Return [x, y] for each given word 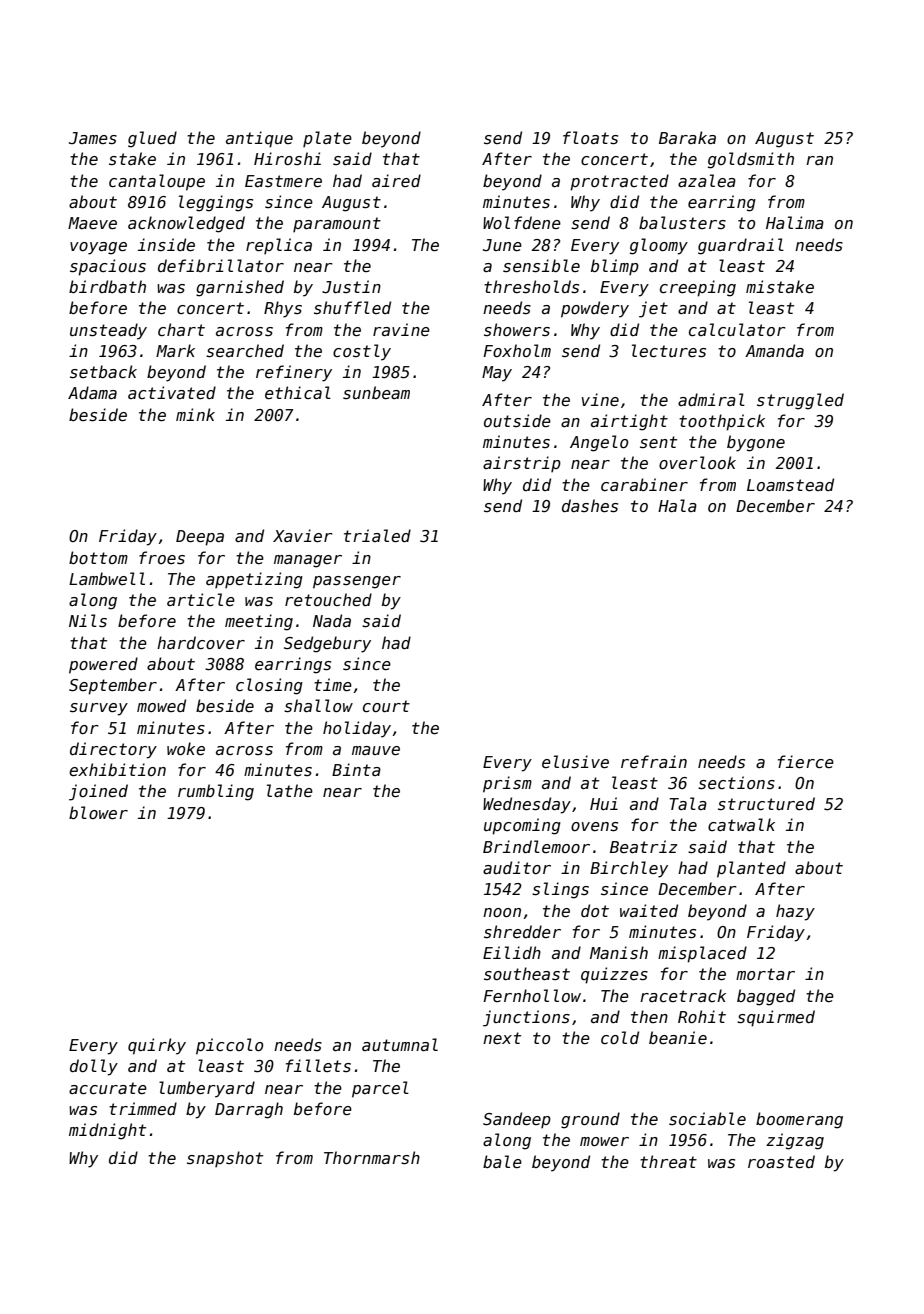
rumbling [216, 792]
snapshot [225, 1159]
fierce [806, 761]
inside [166, 244]
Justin [351, 286]
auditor [517, 867]
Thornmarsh [372, 1158]
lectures [669, 351]
